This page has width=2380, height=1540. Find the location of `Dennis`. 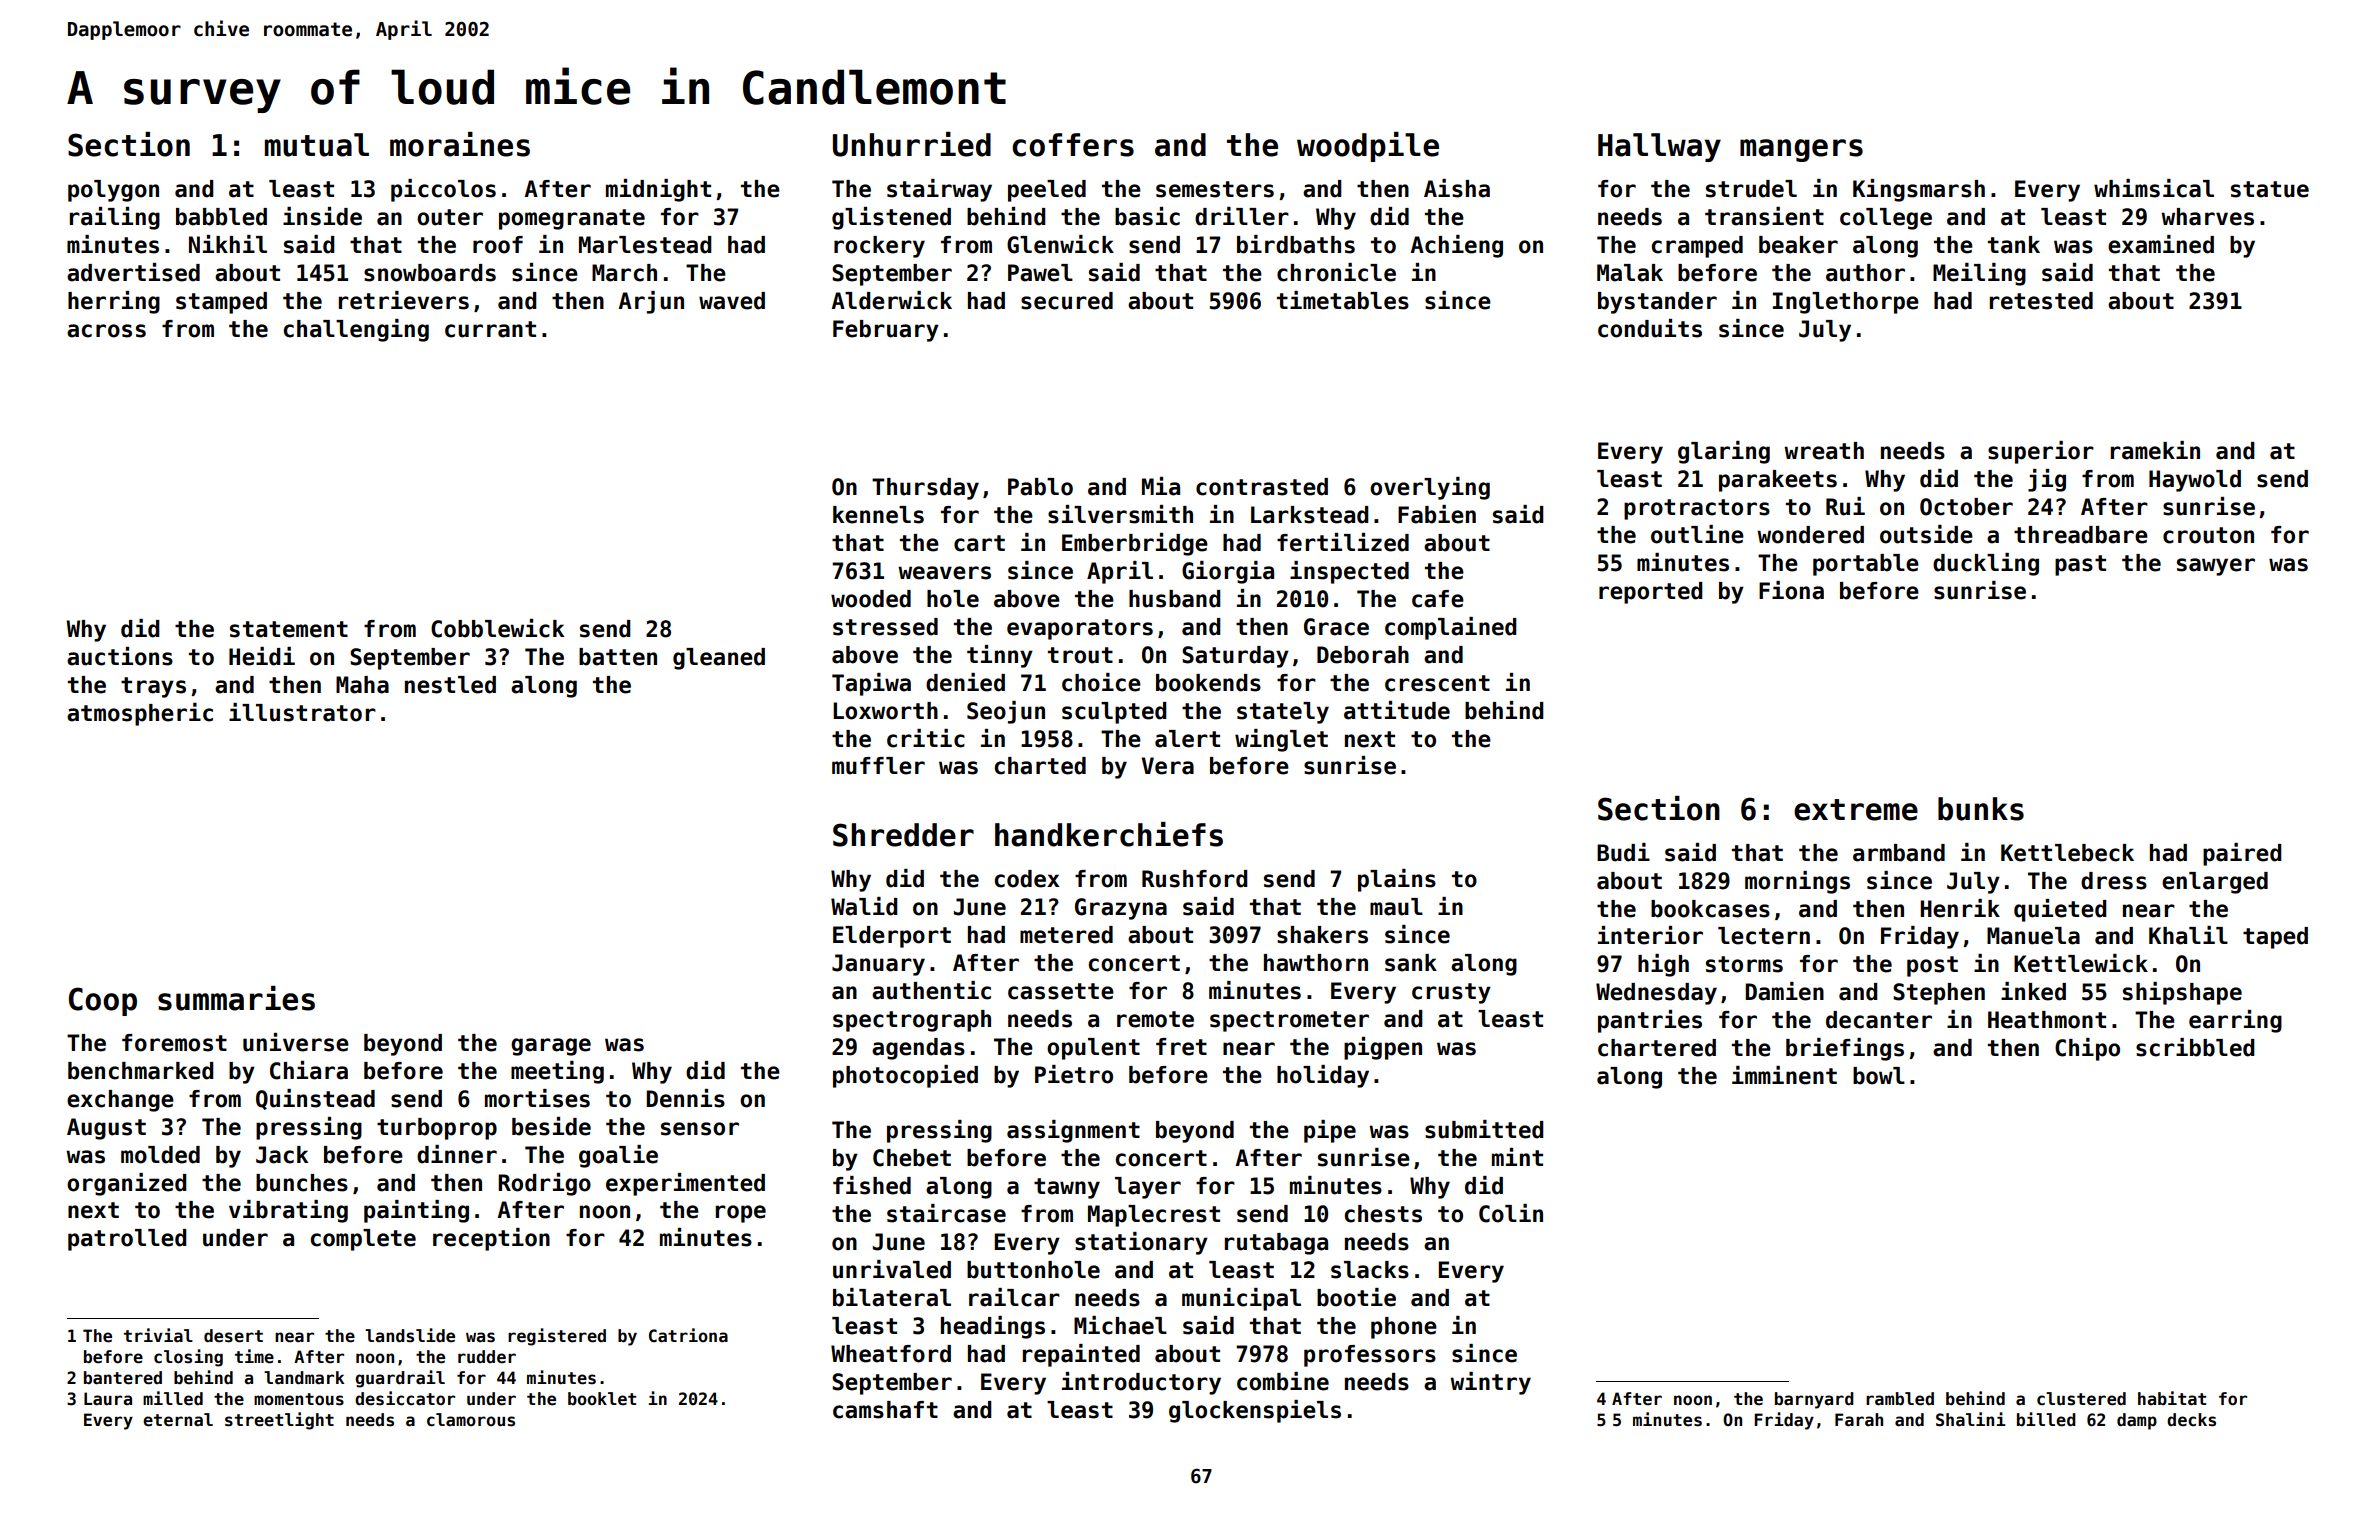

Dennis is located at coordinates (685, 1098).
